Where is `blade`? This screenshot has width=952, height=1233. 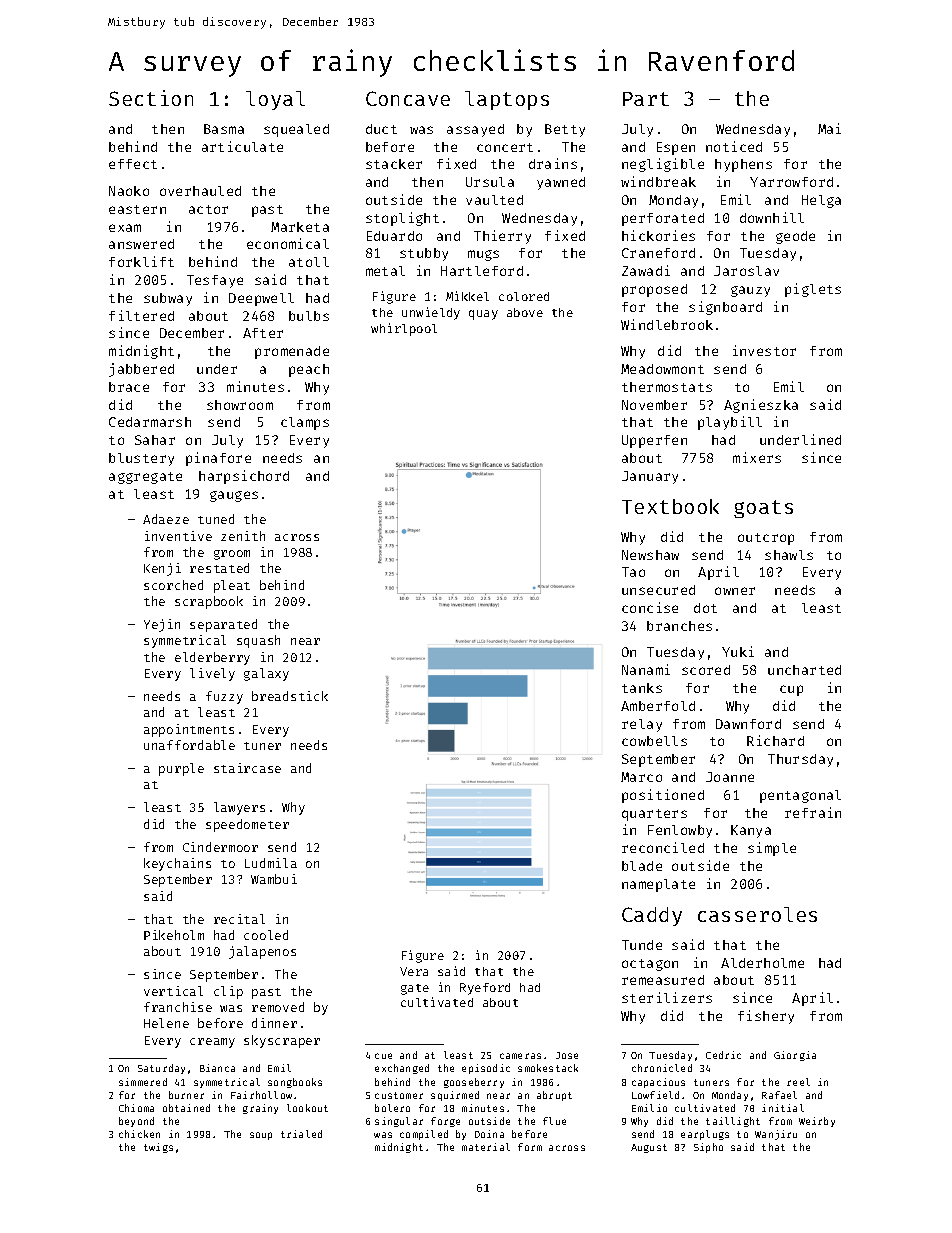 blade is located at coordinates (642, 866).
